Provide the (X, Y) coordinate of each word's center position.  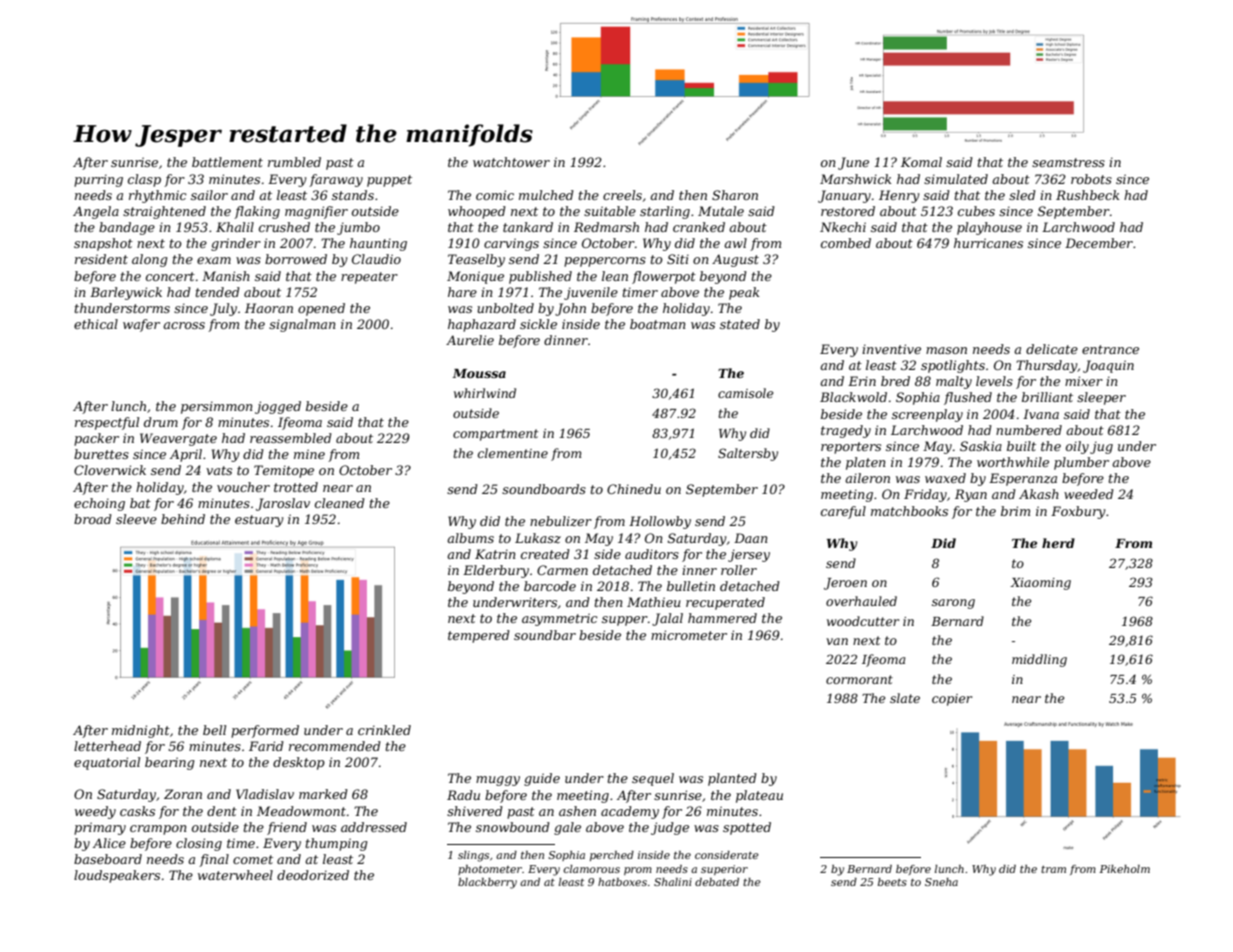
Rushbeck (1088, 195)
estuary (259, 521)
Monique (475, 277)
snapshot (103, 244)
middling (1039, 660)
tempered (479, 636)
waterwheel (235, 875)
